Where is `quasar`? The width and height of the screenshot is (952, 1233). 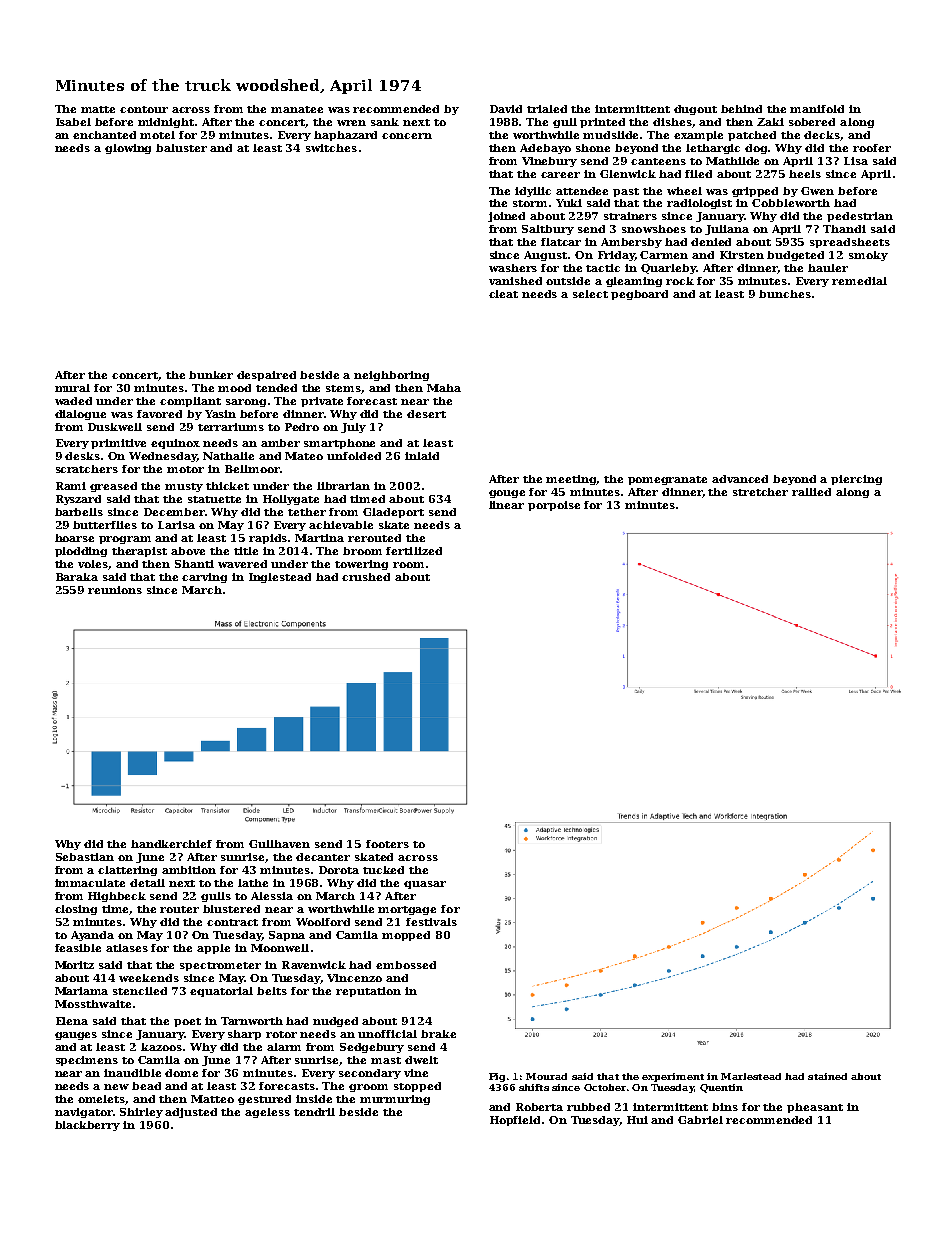
quasar is located at coordinates (425, 885).
